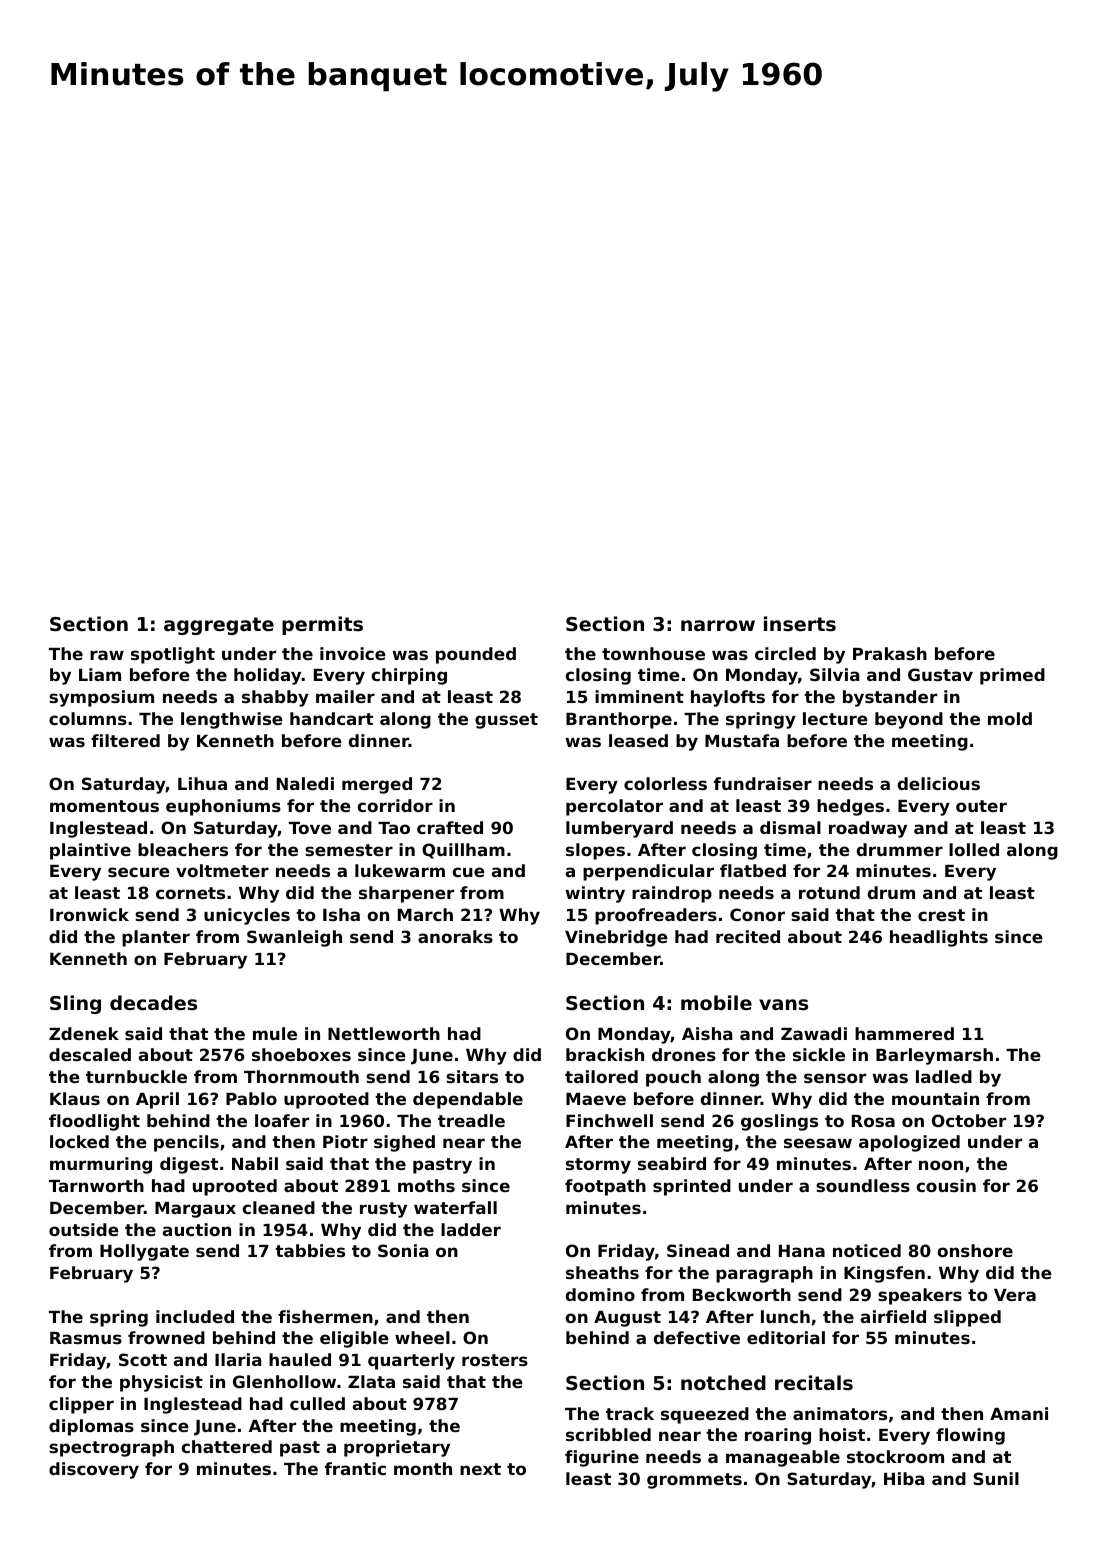 The image size is (1108, 1567). What do you see at coordinates (305, 783) in the screenshot?
I see `Naledi` at bounding box center [305, 783].
